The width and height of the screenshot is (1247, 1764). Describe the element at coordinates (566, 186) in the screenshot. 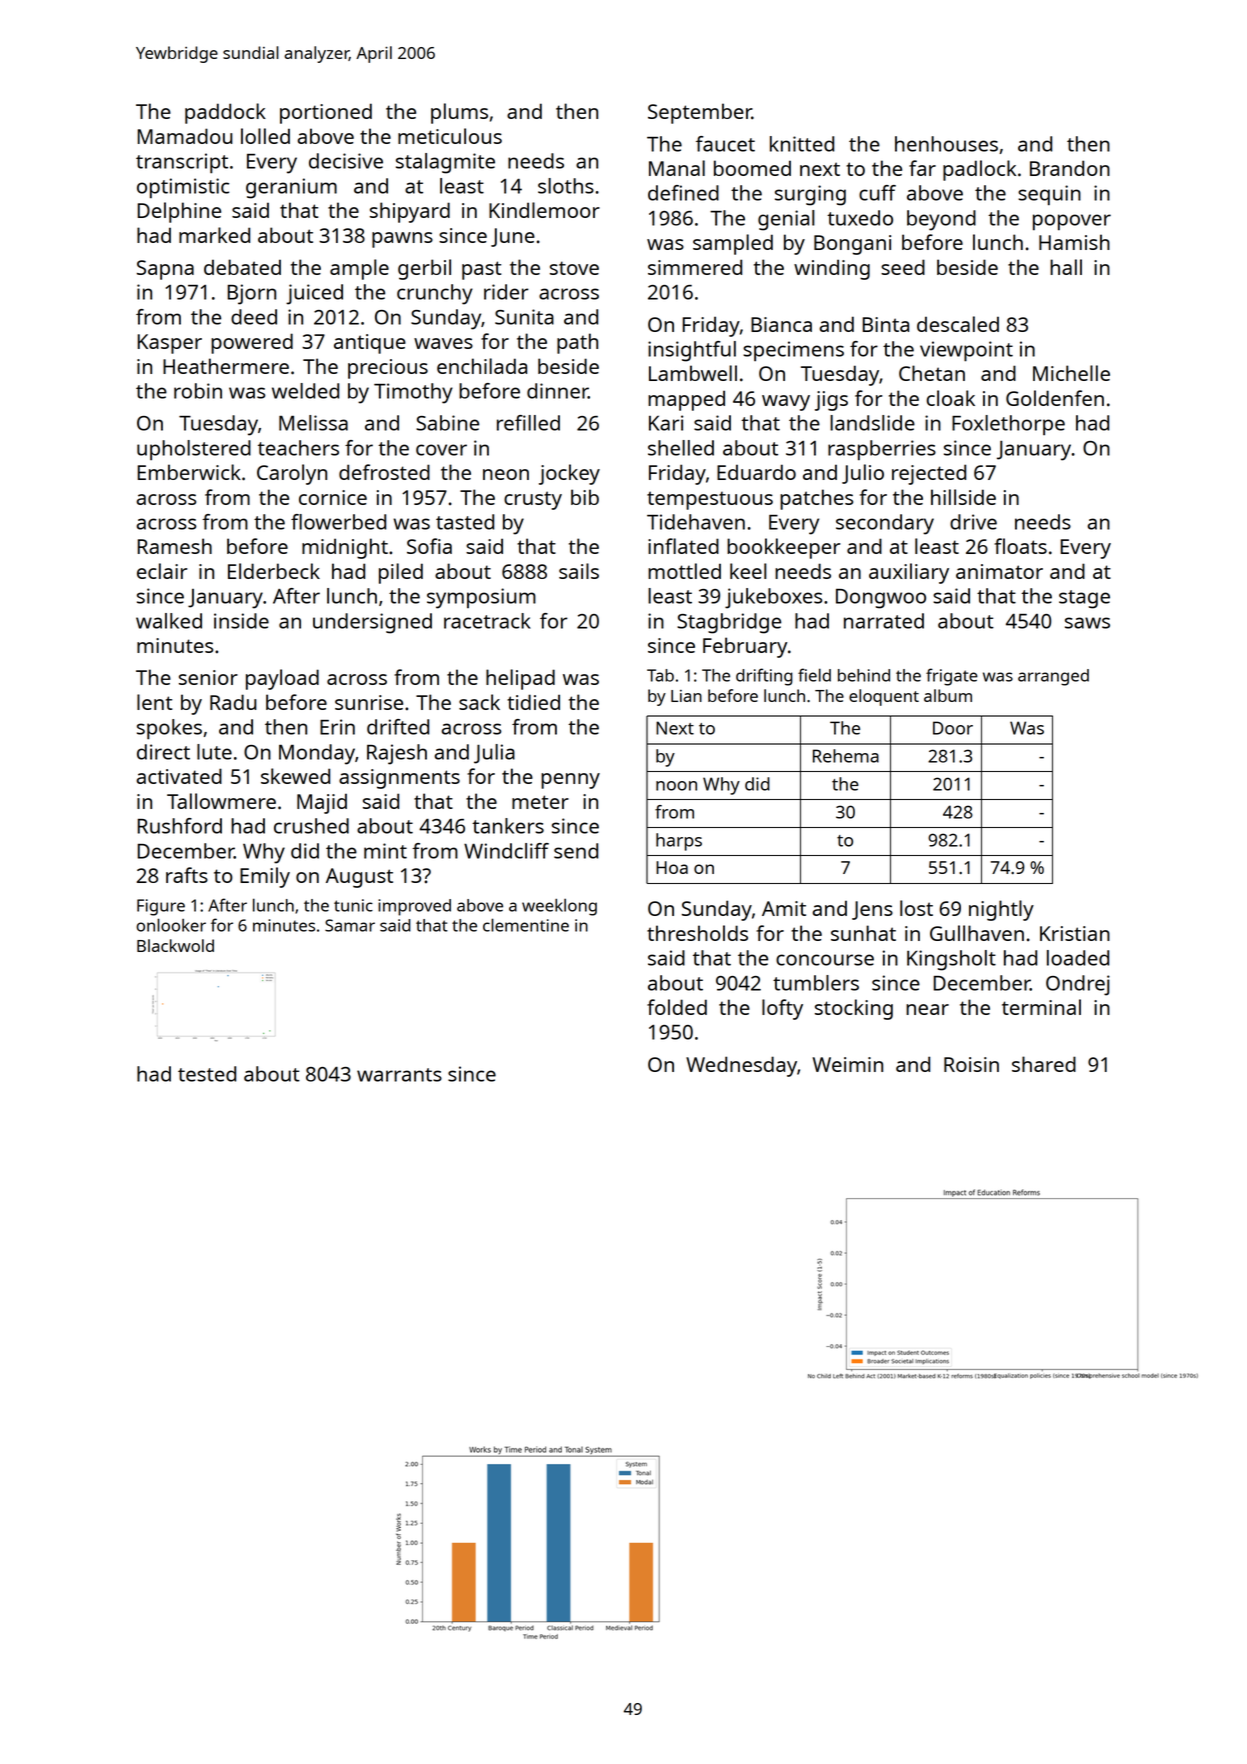

I see `sloths` at that location.
